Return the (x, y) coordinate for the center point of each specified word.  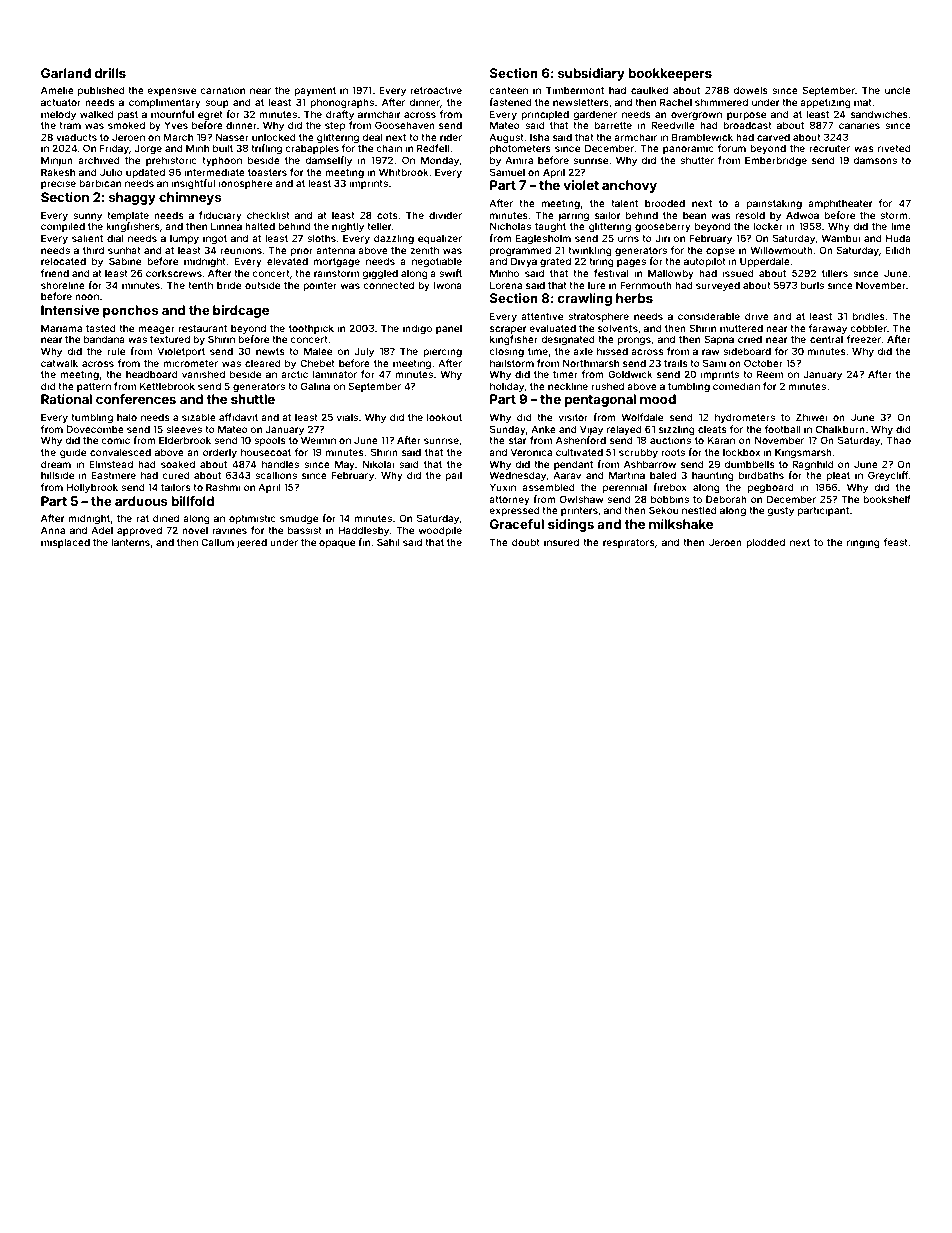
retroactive (436, 90)
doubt (526, 542)
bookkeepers (670, 74)
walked (97, 114)
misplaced (65, 543)
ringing (863, 543)
